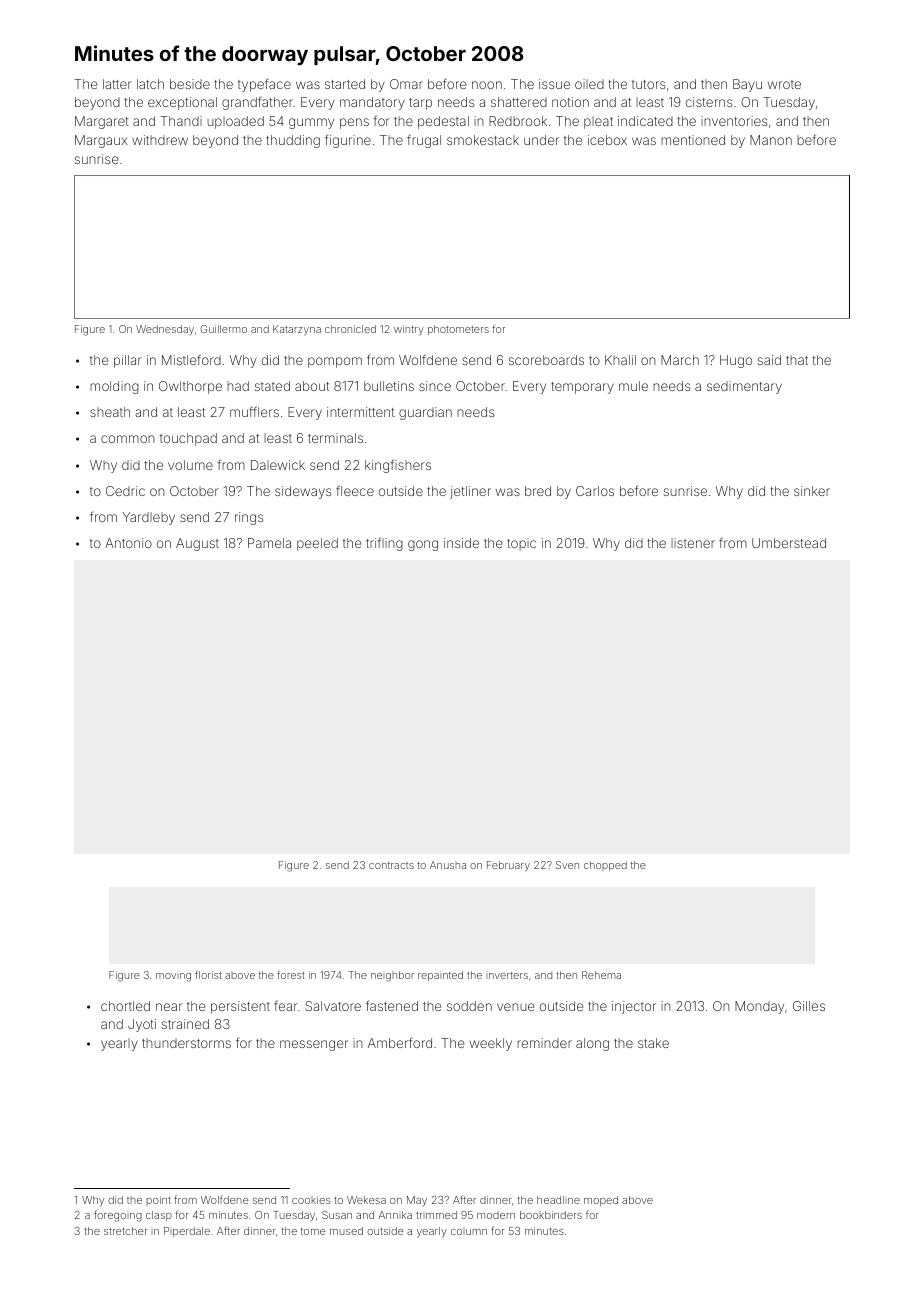 This screenshot has height=1308, width=924. I want to click on column, so click(469, 1231).
